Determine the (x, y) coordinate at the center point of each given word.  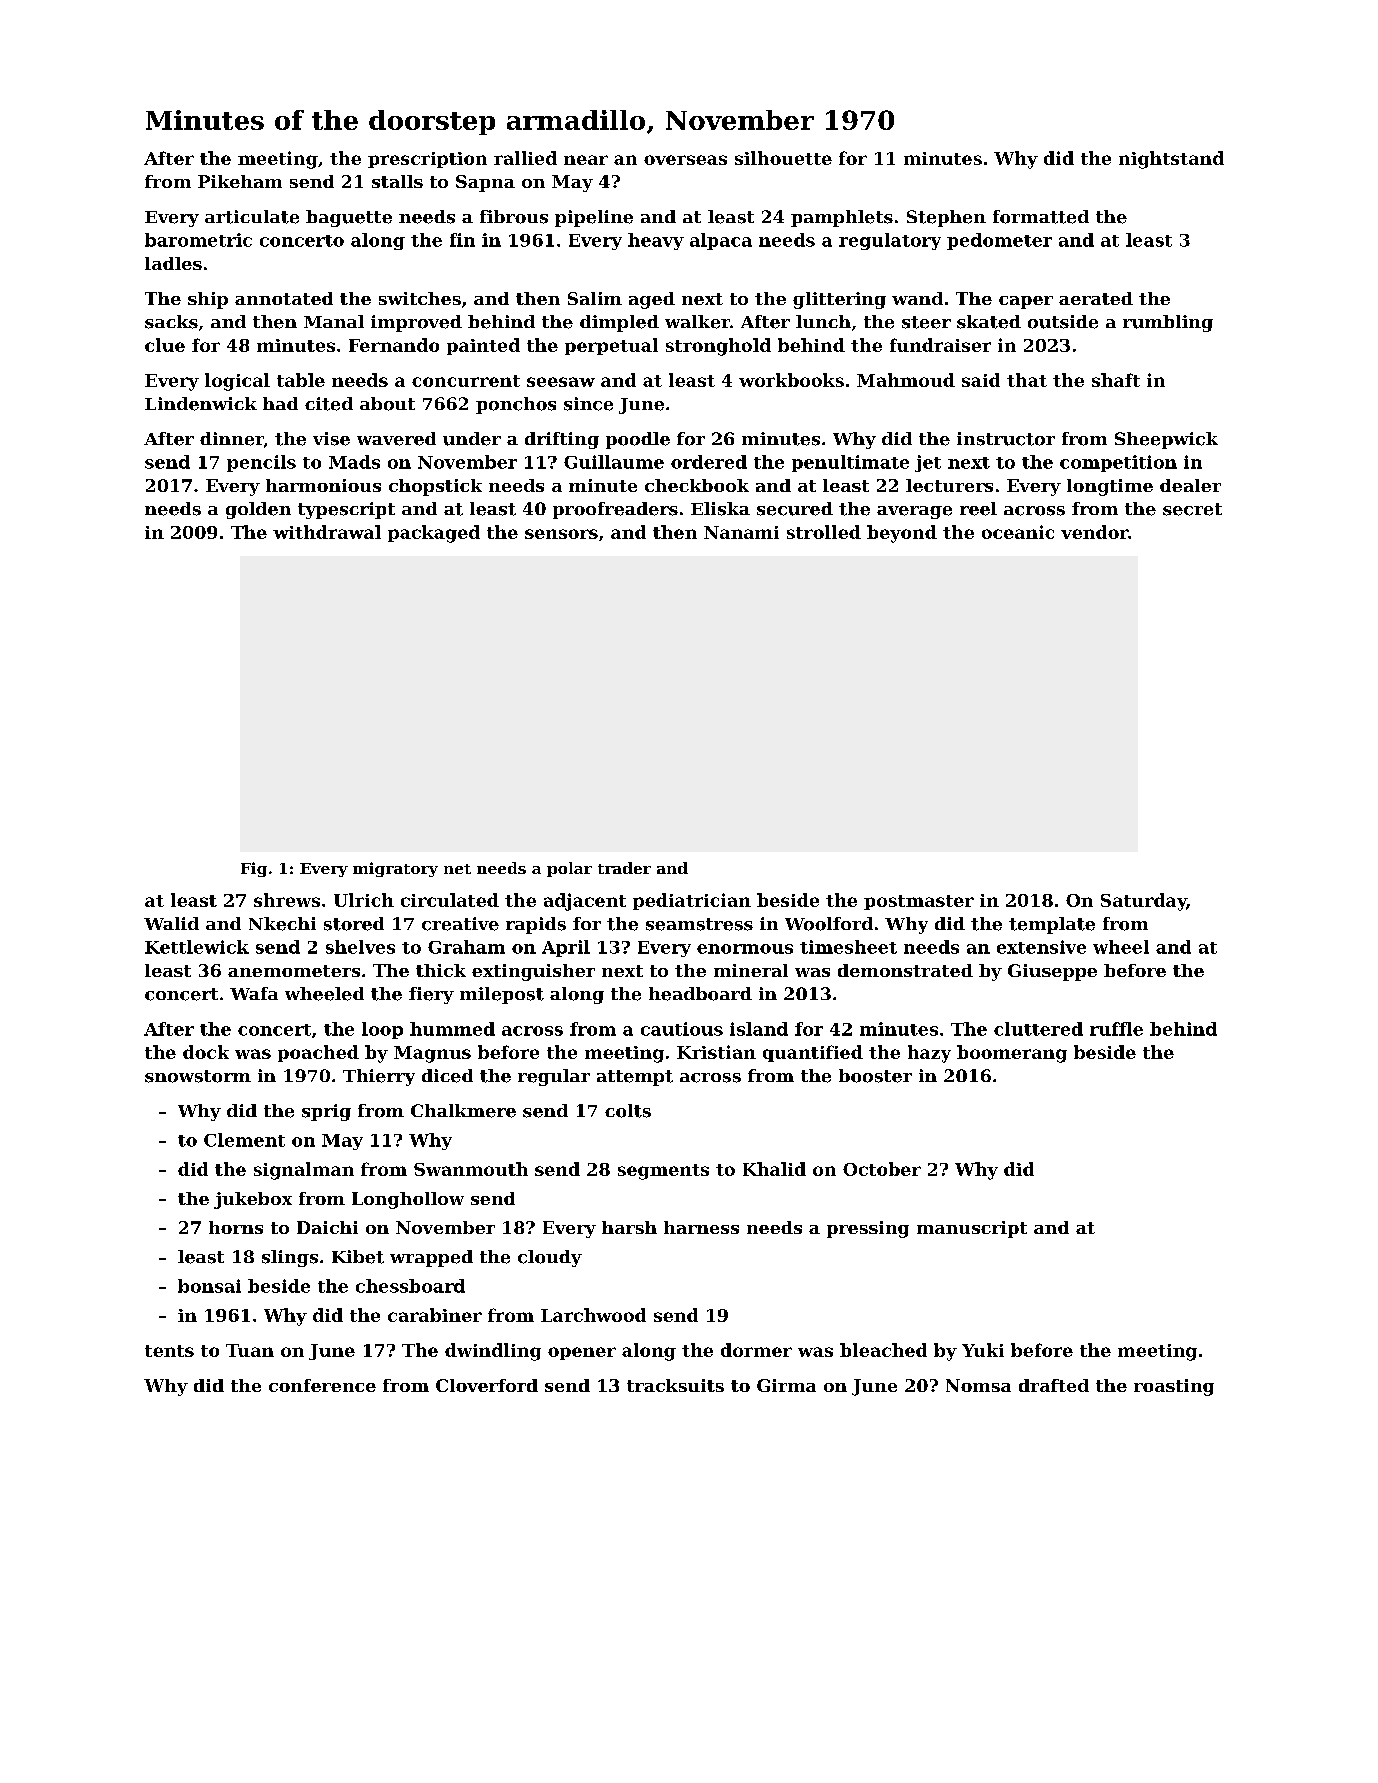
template (1052, 925)
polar (569, 869)
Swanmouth (471, 1169)
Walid (171, 923)
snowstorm (198, 1076)
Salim (595, 298)
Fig (254, 869)
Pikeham (240, 181)
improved (416, 323)
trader (624, 868)
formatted (1041, 217)
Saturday (1144, 902)
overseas (685, 160)
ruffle (1116, 1029)
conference (322, 1385)
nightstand (1171, 160)
